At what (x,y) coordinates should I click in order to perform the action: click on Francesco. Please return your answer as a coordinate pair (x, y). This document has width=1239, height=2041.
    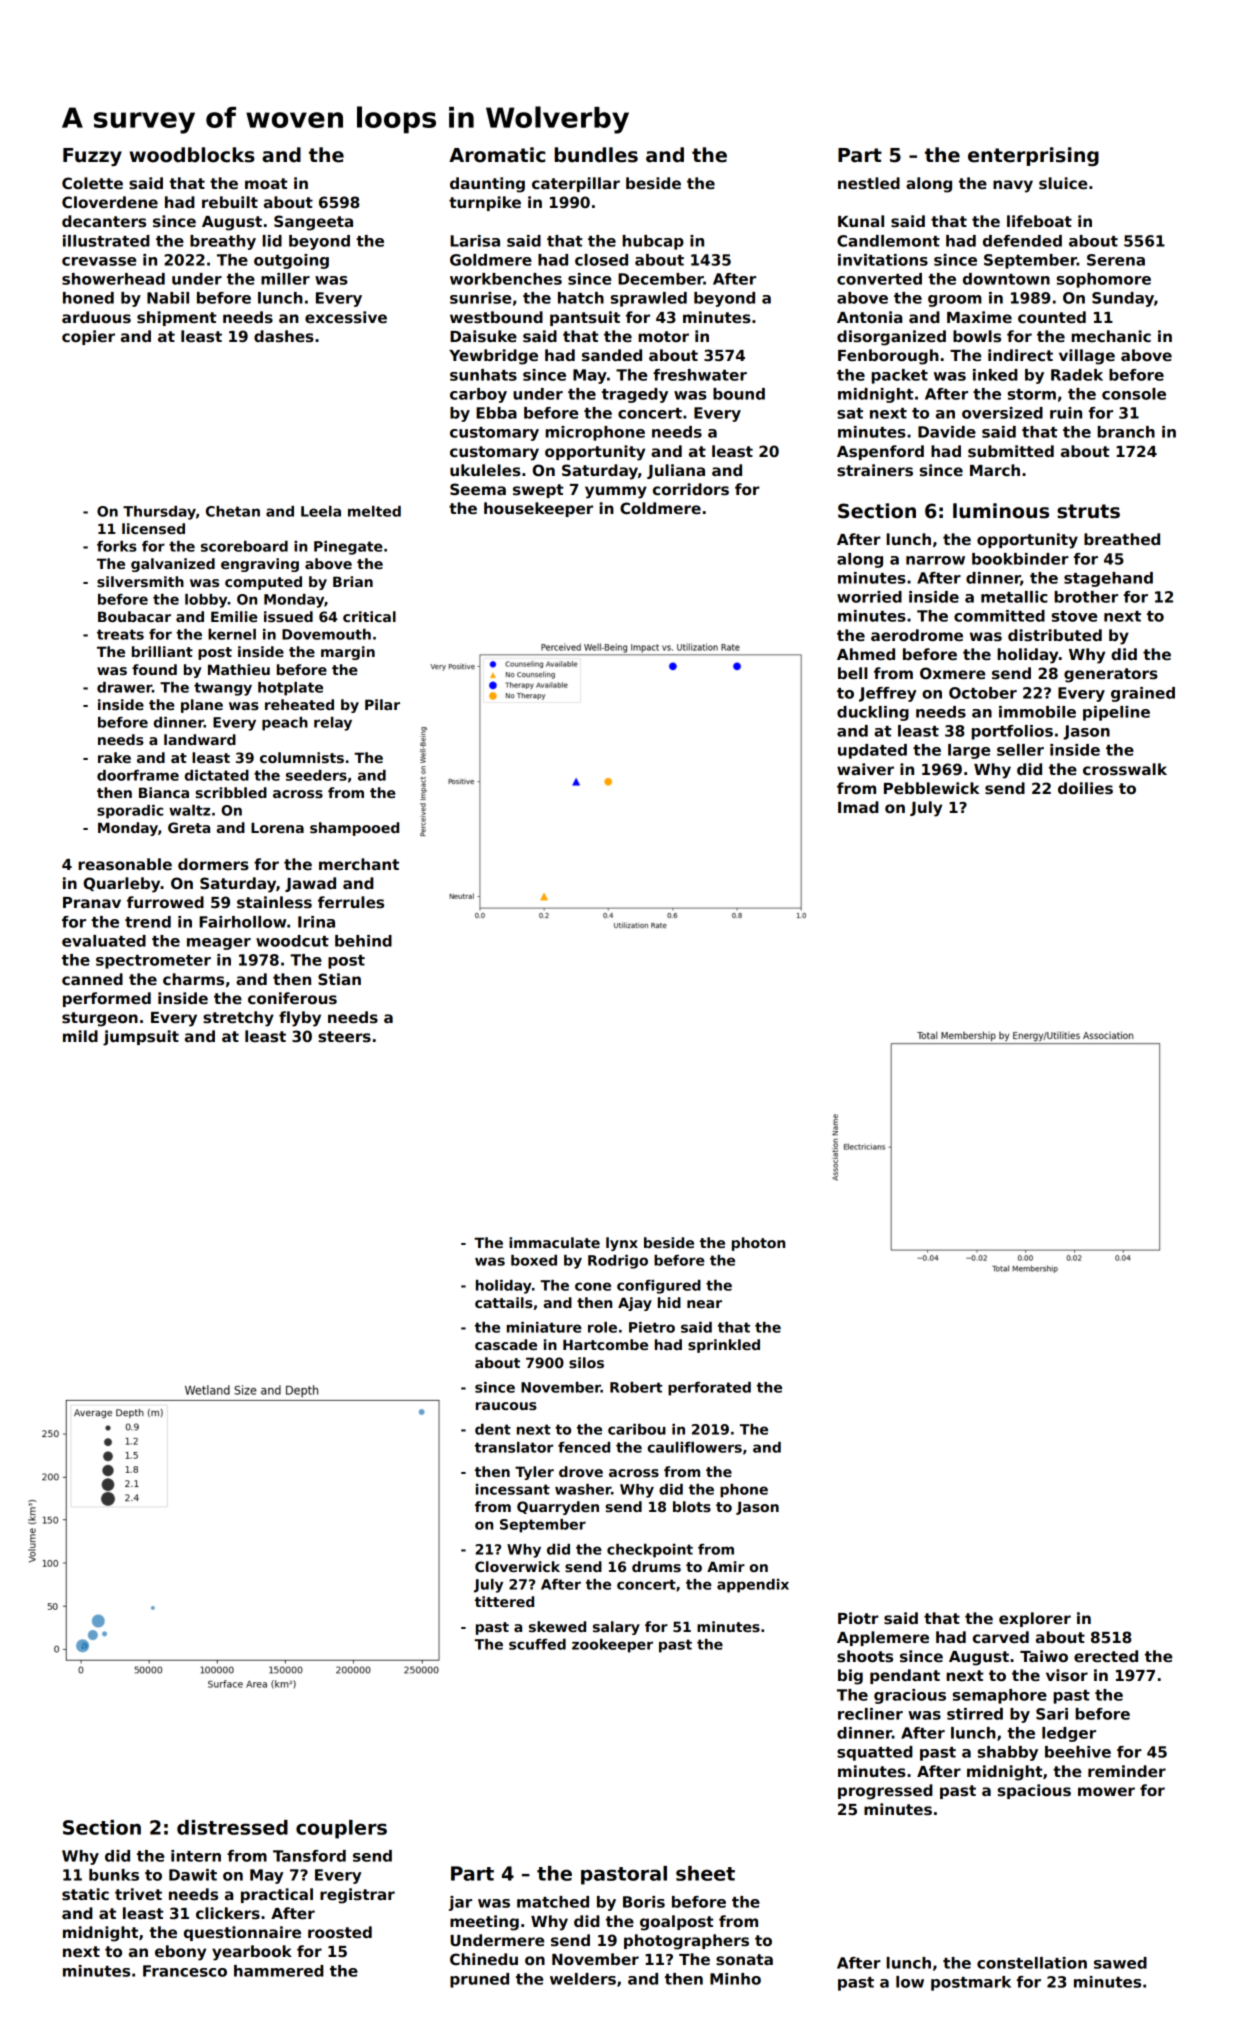
    Looking at the image, I should click on (185, 1971).
